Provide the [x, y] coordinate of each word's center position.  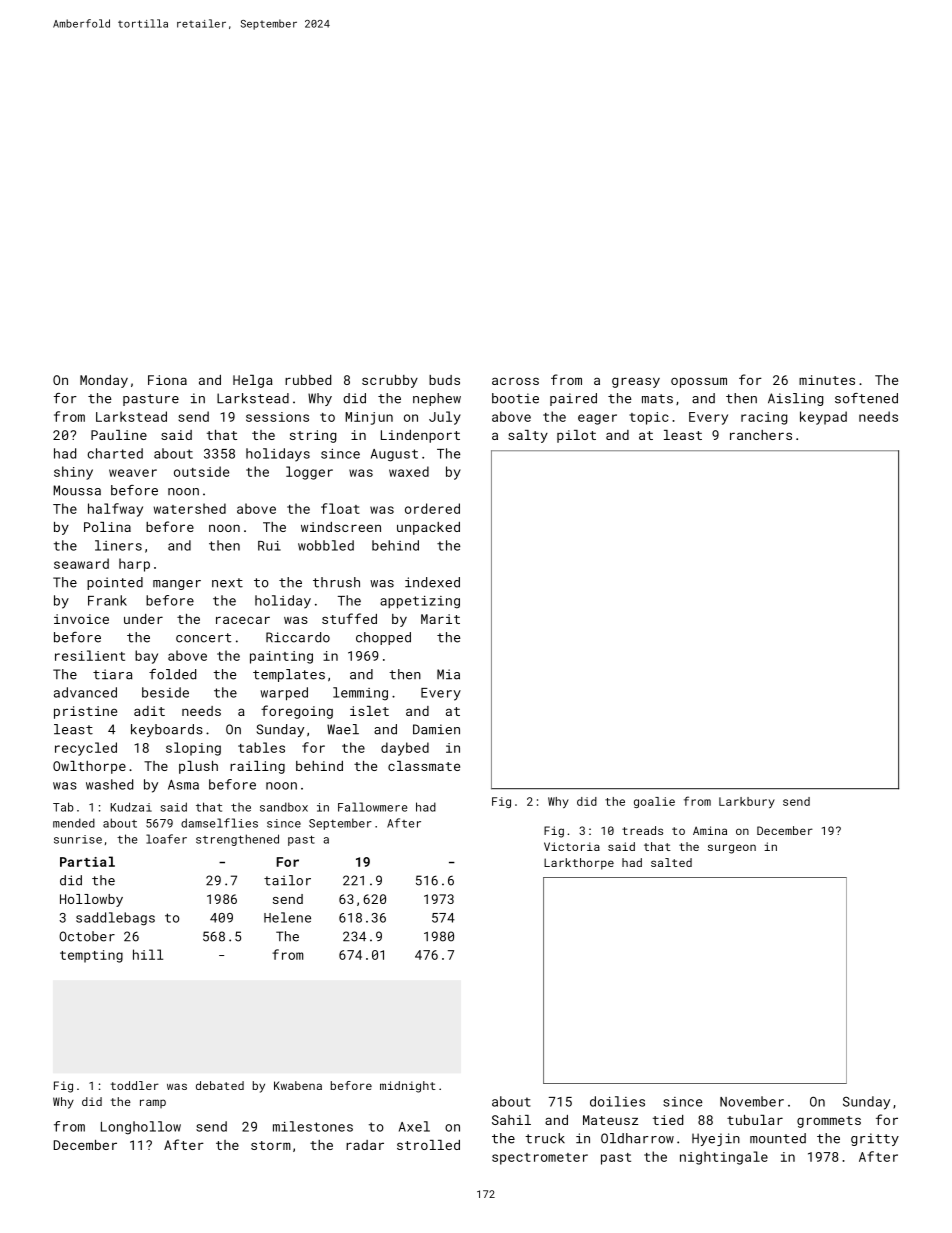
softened [866, 398]
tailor [287, 880]
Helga [253, 381]
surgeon [732, 849]
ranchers [761, 435]
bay [146, 657]
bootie [515, 398]
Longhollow [141, 1128]
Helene [287, 917]
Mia [448, 674]
